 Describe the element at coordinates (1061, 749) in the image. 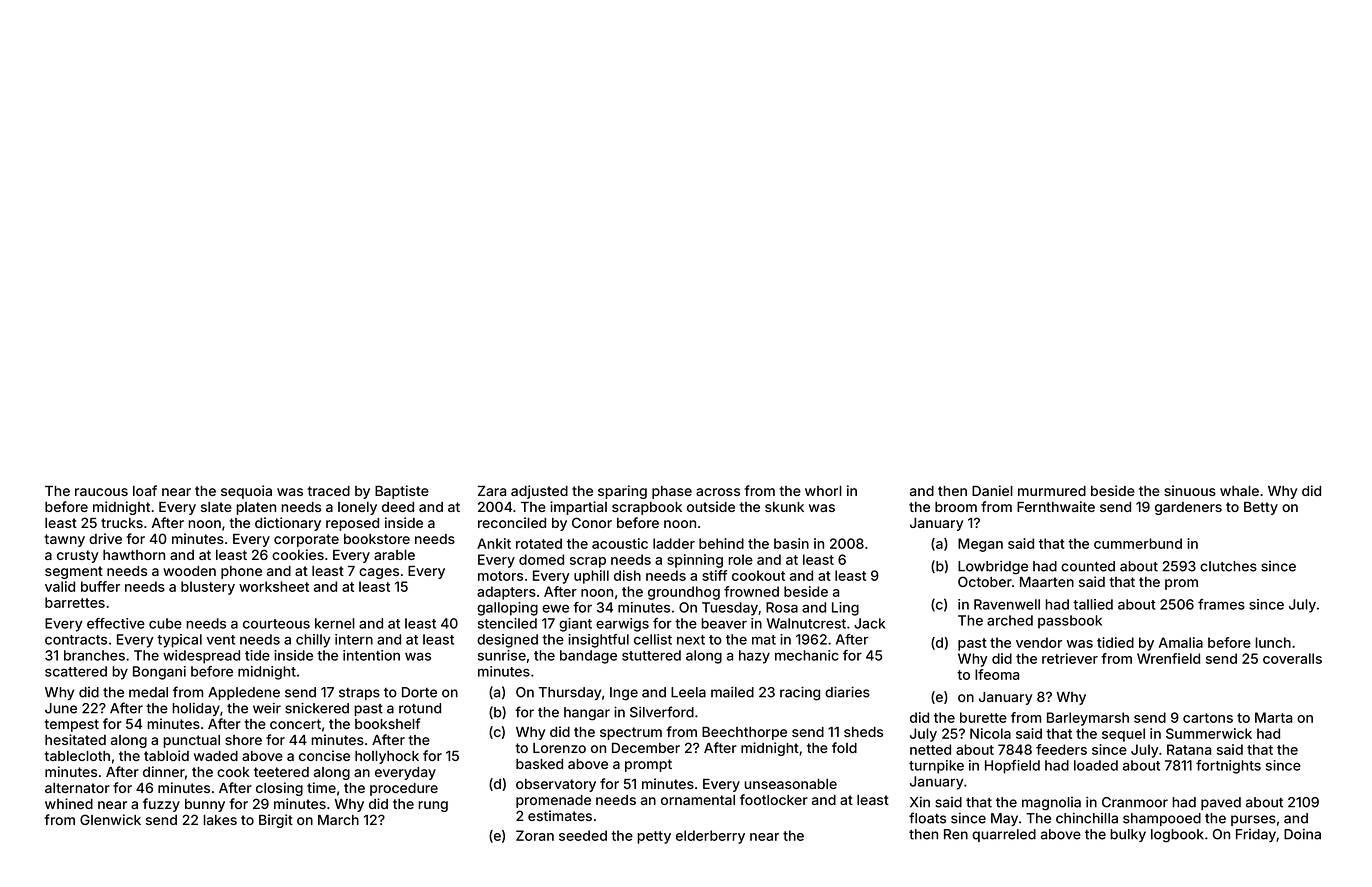

I see `feeders` at that location.
